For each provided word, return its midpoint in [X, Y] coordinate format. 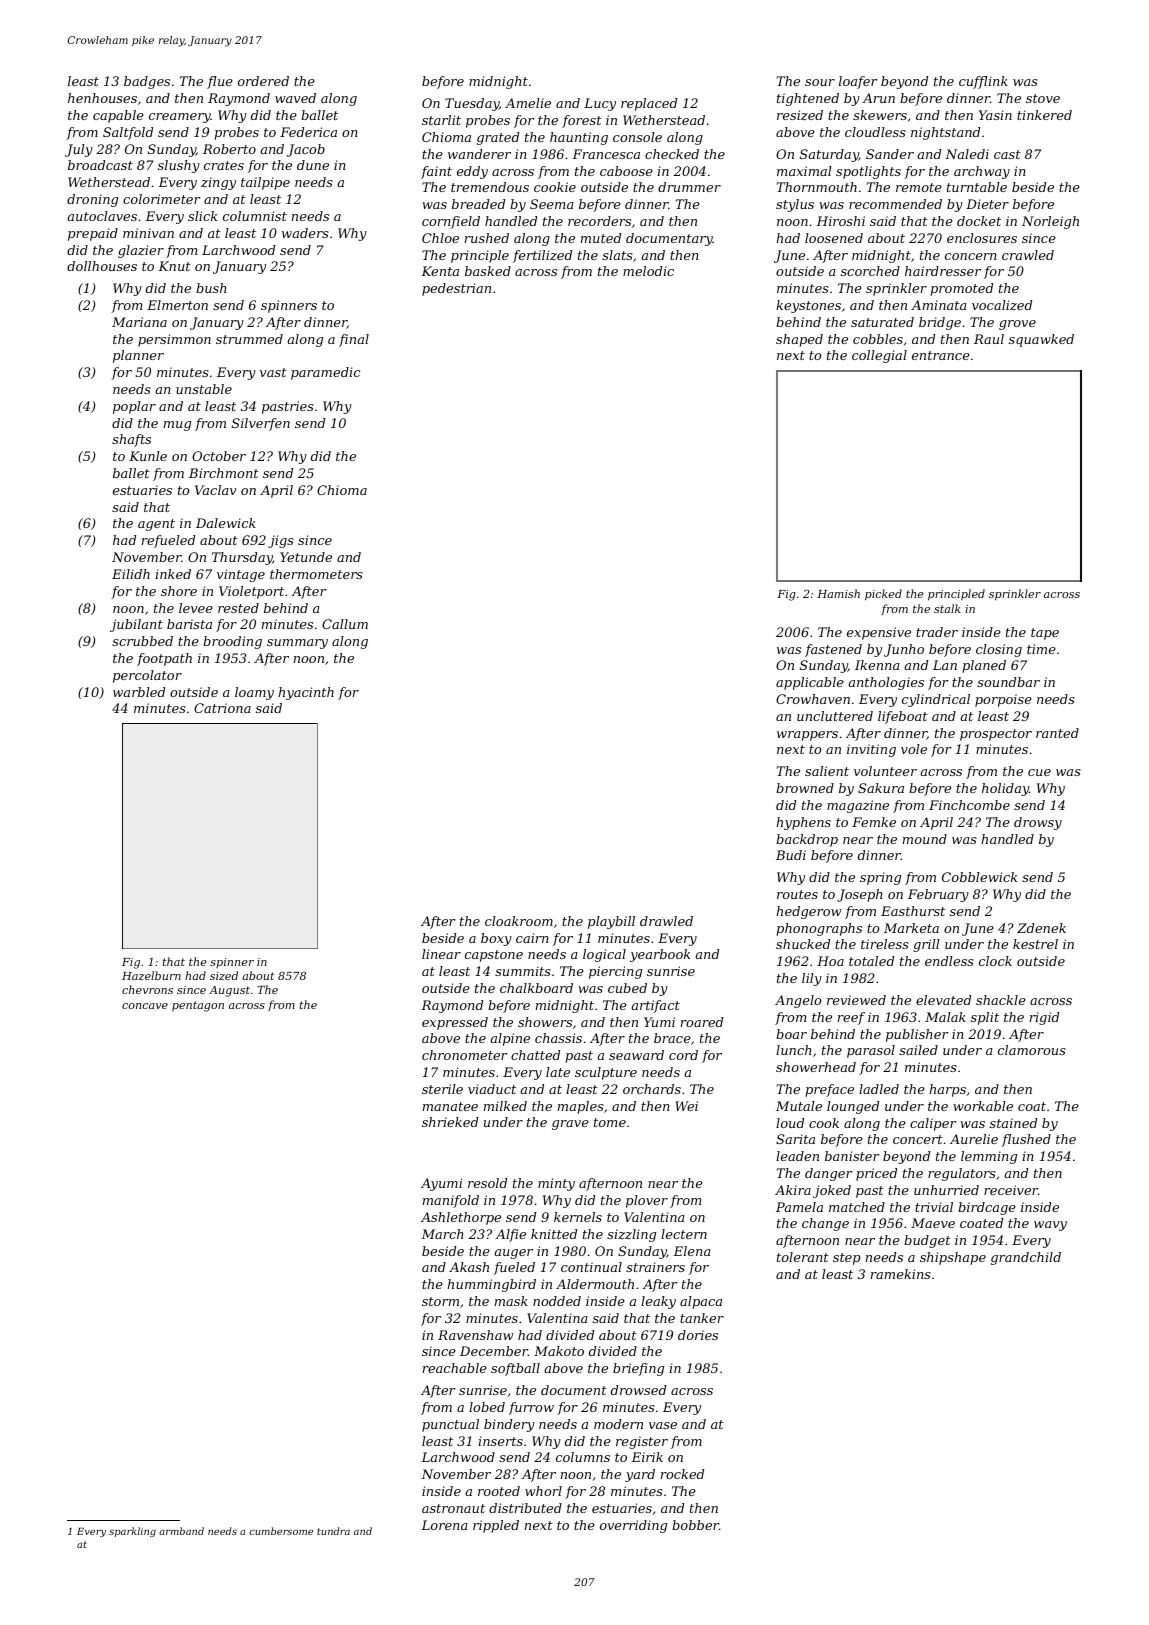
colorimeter [161, 199]
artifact [655, 1006]
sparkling [132, 1532]
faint [436, 172]
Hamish [838, 593]
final [354, 340]
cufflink [983, 82]
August [229, 991]
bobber [695, 1525]
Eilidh [131, 574]
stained [1013, 1123]
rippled [496, 1526]
